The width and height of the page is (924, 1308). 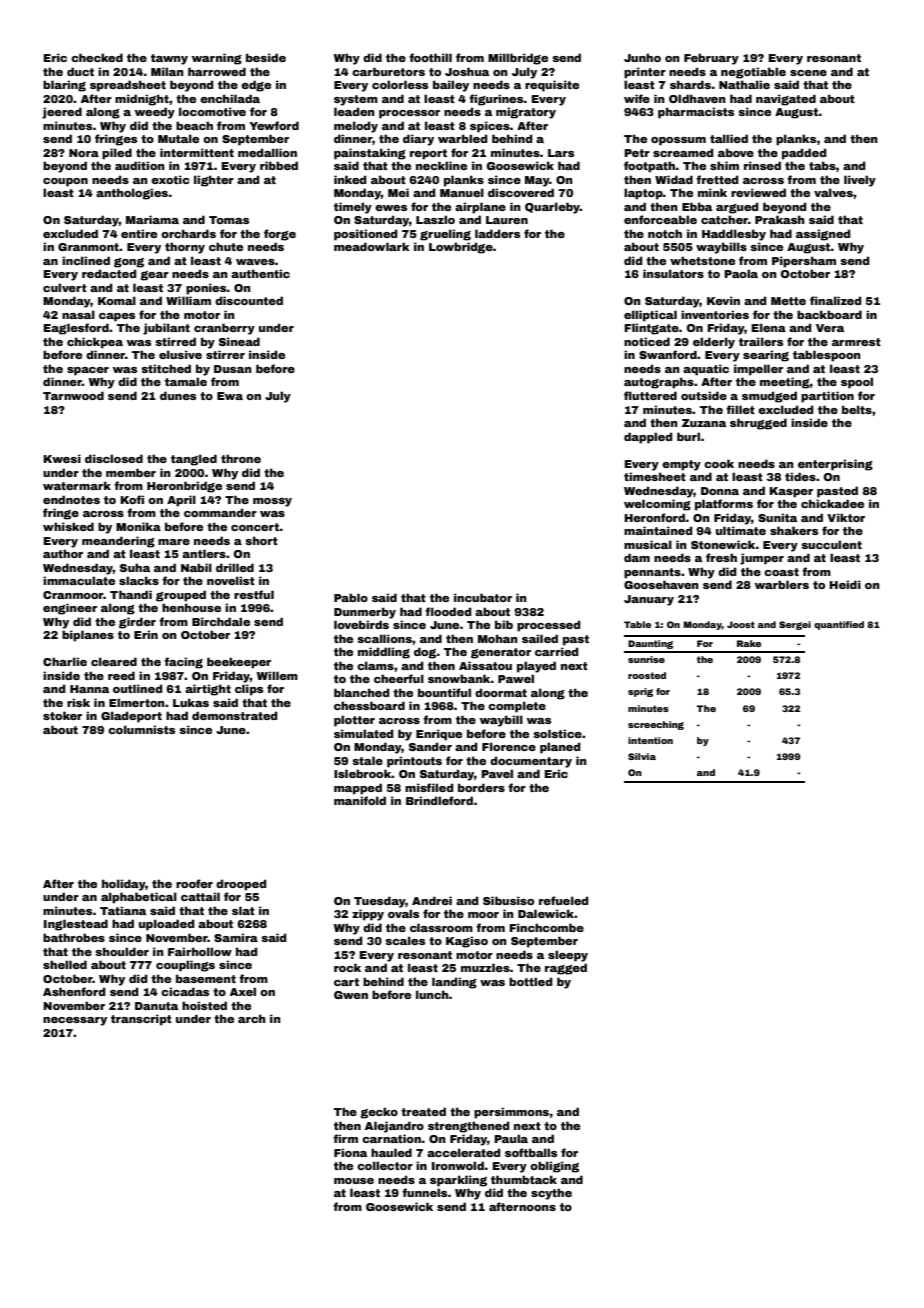 What do you see at coordinates (169, 59) in the page?
I see `tawny` at bounding box center [169, 59].
